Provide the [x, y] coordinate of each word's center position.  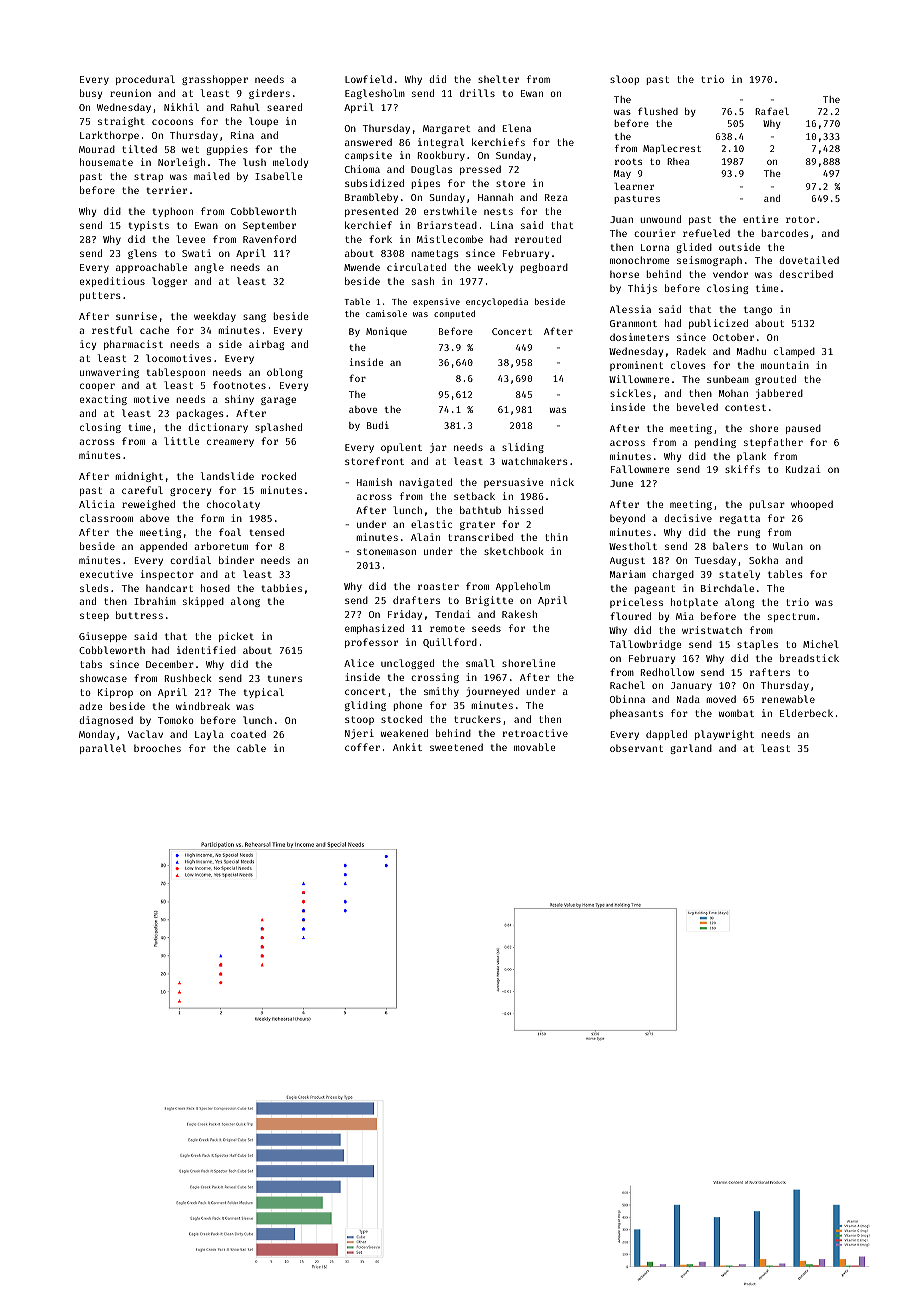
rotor [800, 219]
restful [112, 330]
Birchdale [727, 588]
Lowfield [368, 79]
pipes [426, 184]
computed [454, 314]
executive [106, 574]
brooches [157, 748]
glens [142, 254]
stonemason [386, 551]
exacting [103, 400]
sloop [624, 80]
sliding [523, 448]
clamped [794, 352]
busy [91, 94]
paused [803, 429]
